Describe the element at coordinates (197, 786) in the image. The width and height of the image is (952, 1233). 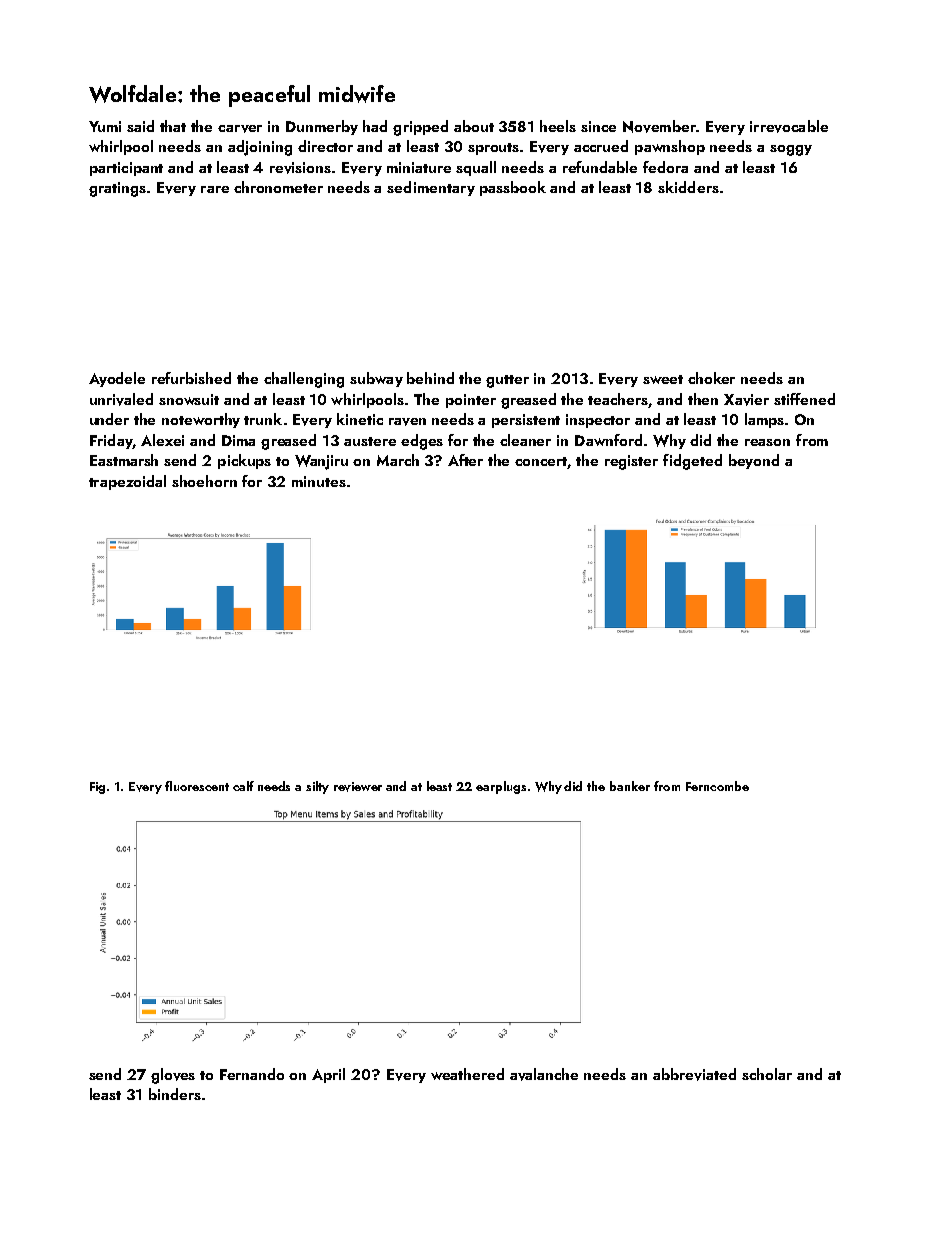
I see `fluorescent` at that location.
